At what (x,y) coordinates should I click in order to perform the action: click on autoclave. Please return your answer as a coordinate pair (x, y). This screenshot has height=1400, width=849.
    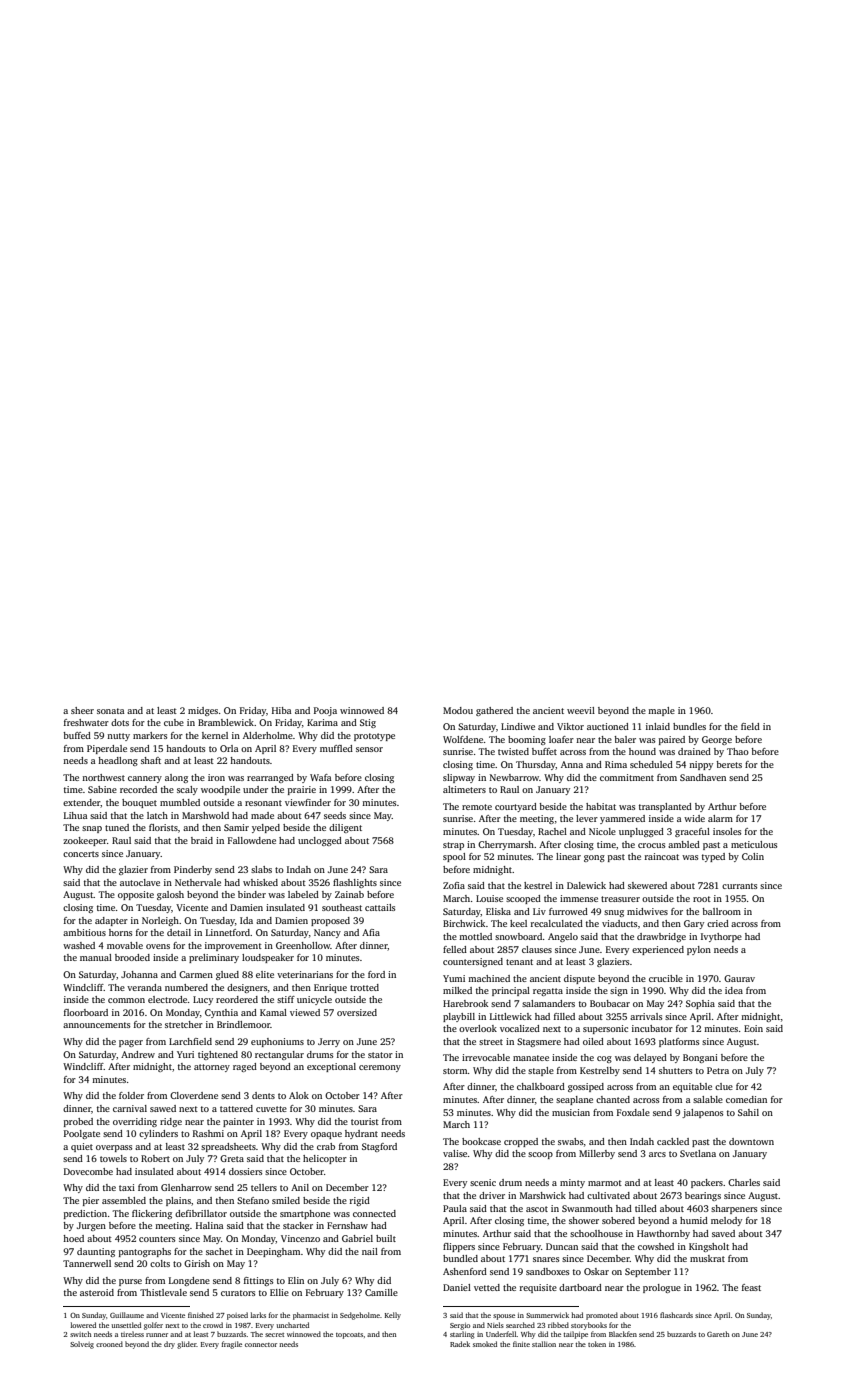
    Looking at the image, I should click on (140, 882).
